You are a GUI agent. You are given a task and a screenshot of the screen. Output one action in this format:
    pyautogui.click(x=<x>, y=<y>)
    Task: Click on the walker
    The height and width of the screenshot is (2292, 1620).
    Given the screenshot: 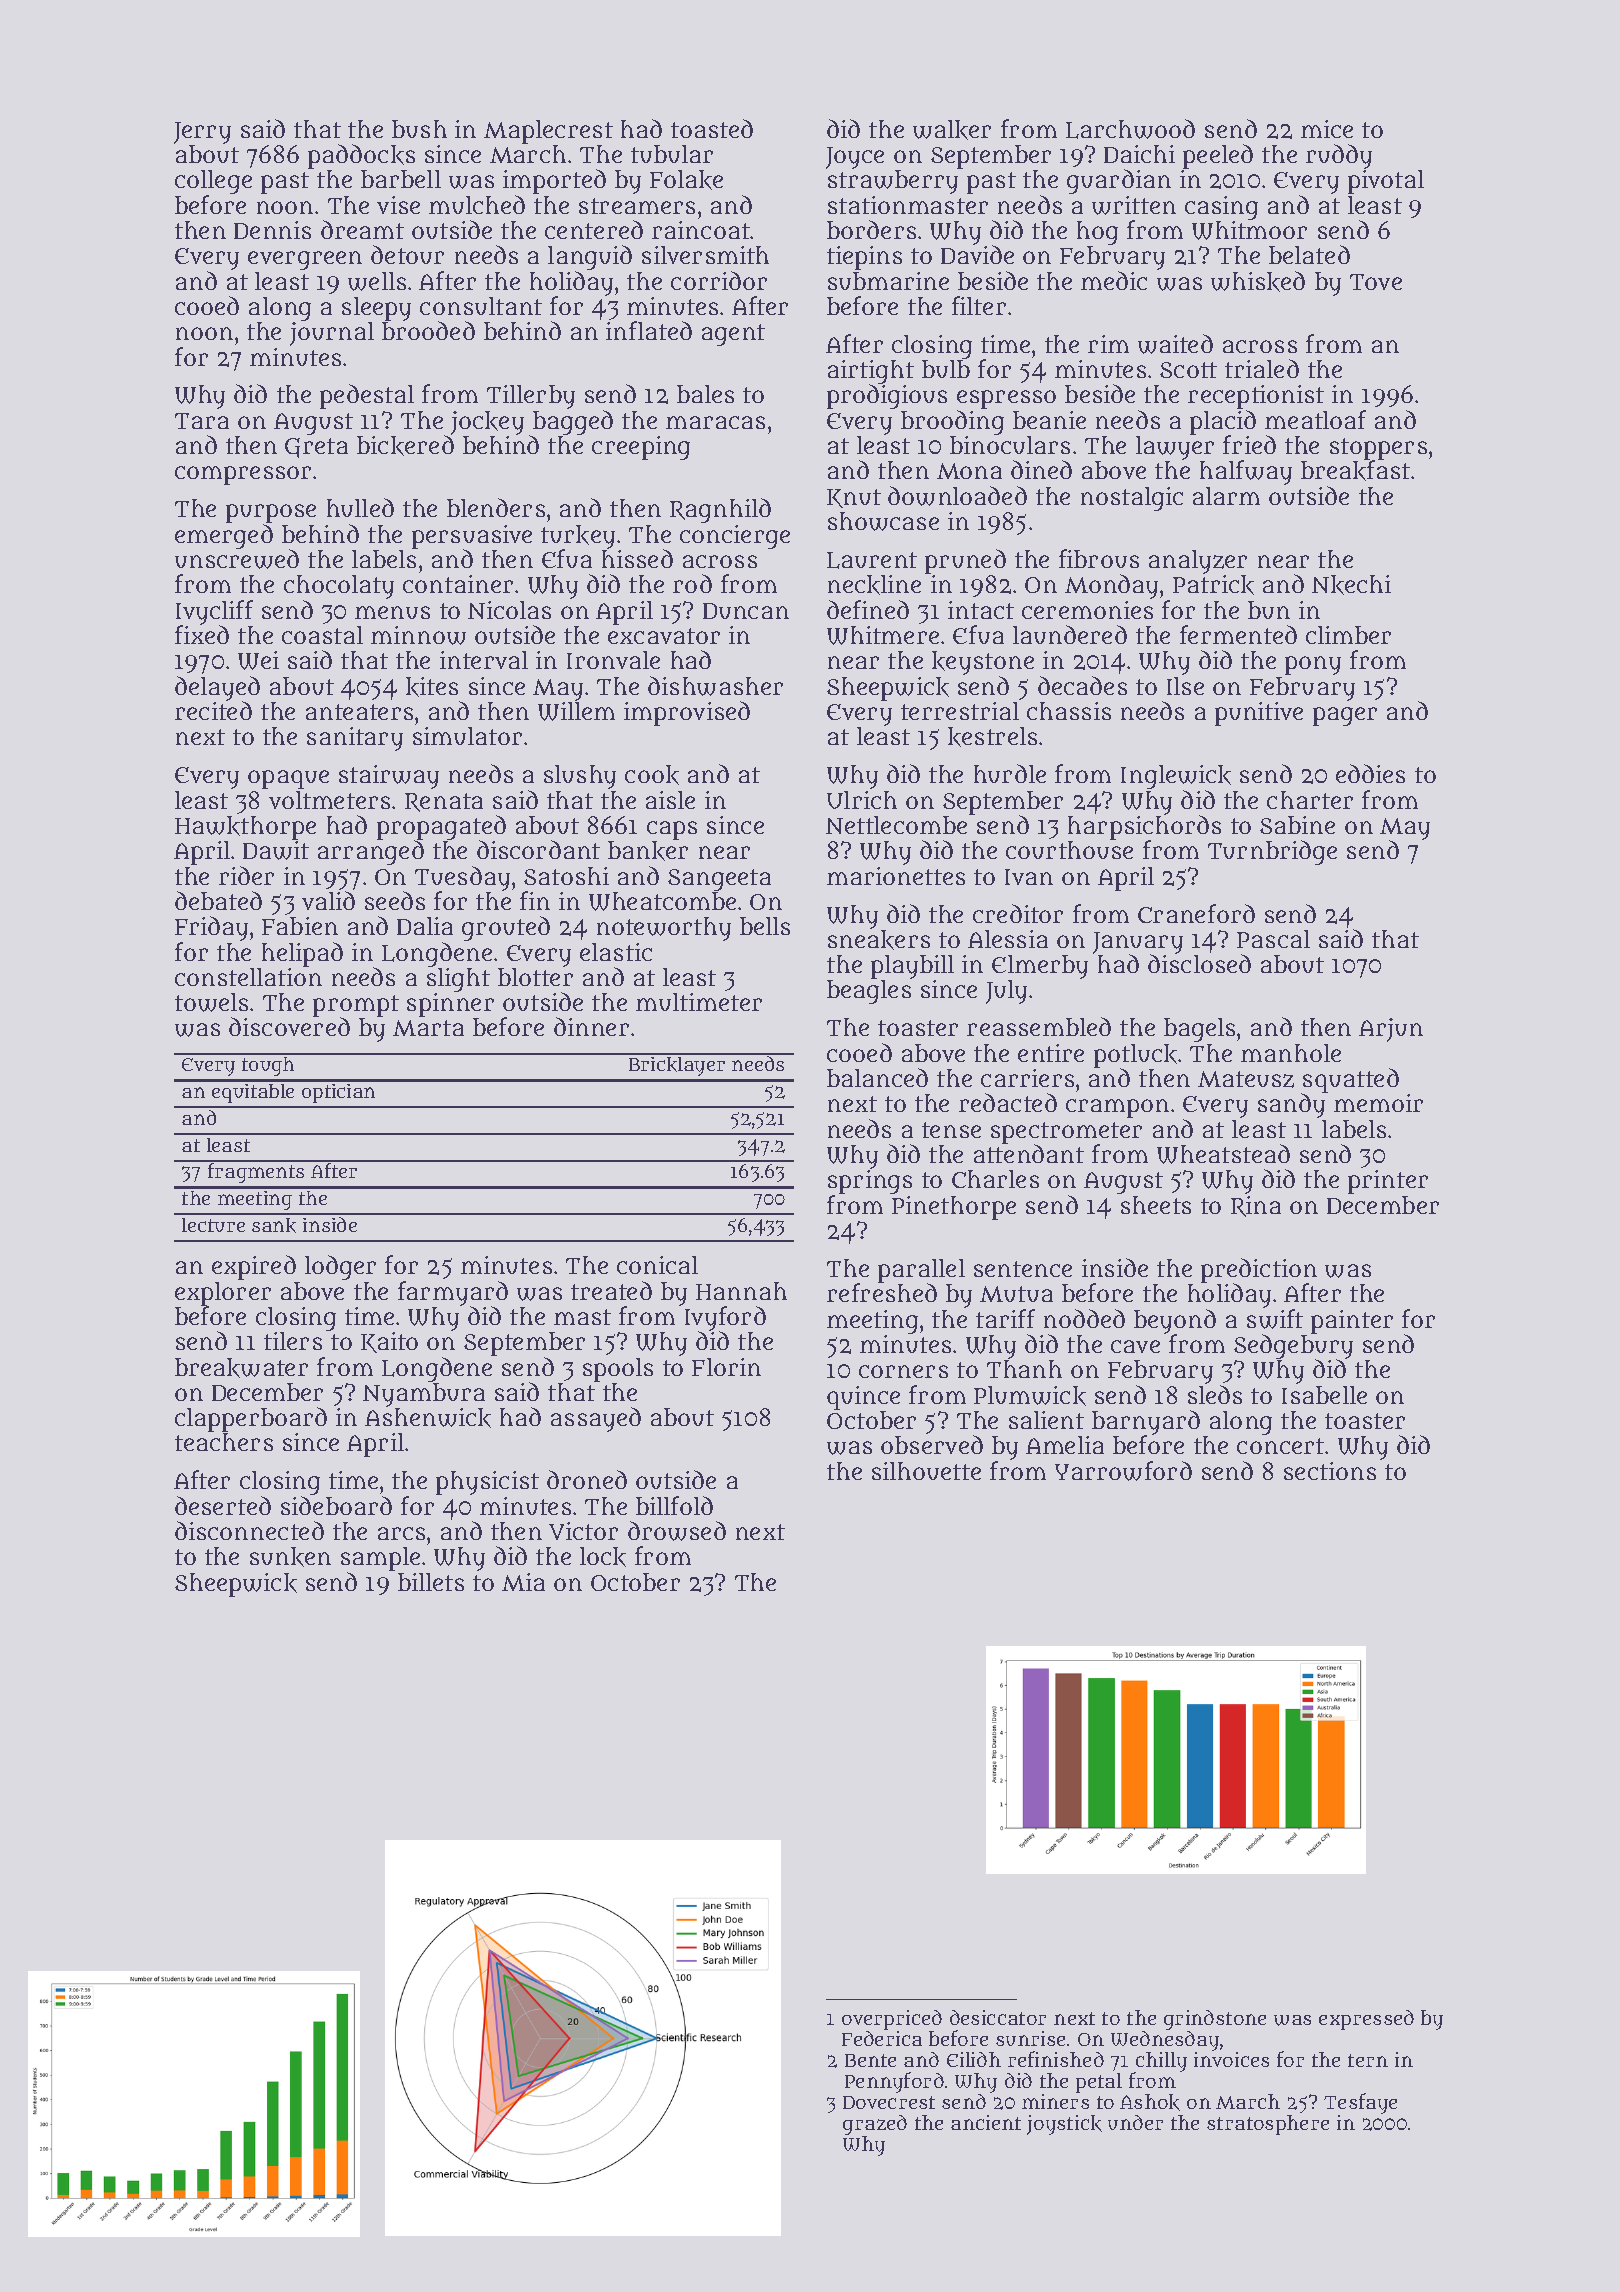 What is the action you would take?
    pyautogui.click(x=952, y=130)
